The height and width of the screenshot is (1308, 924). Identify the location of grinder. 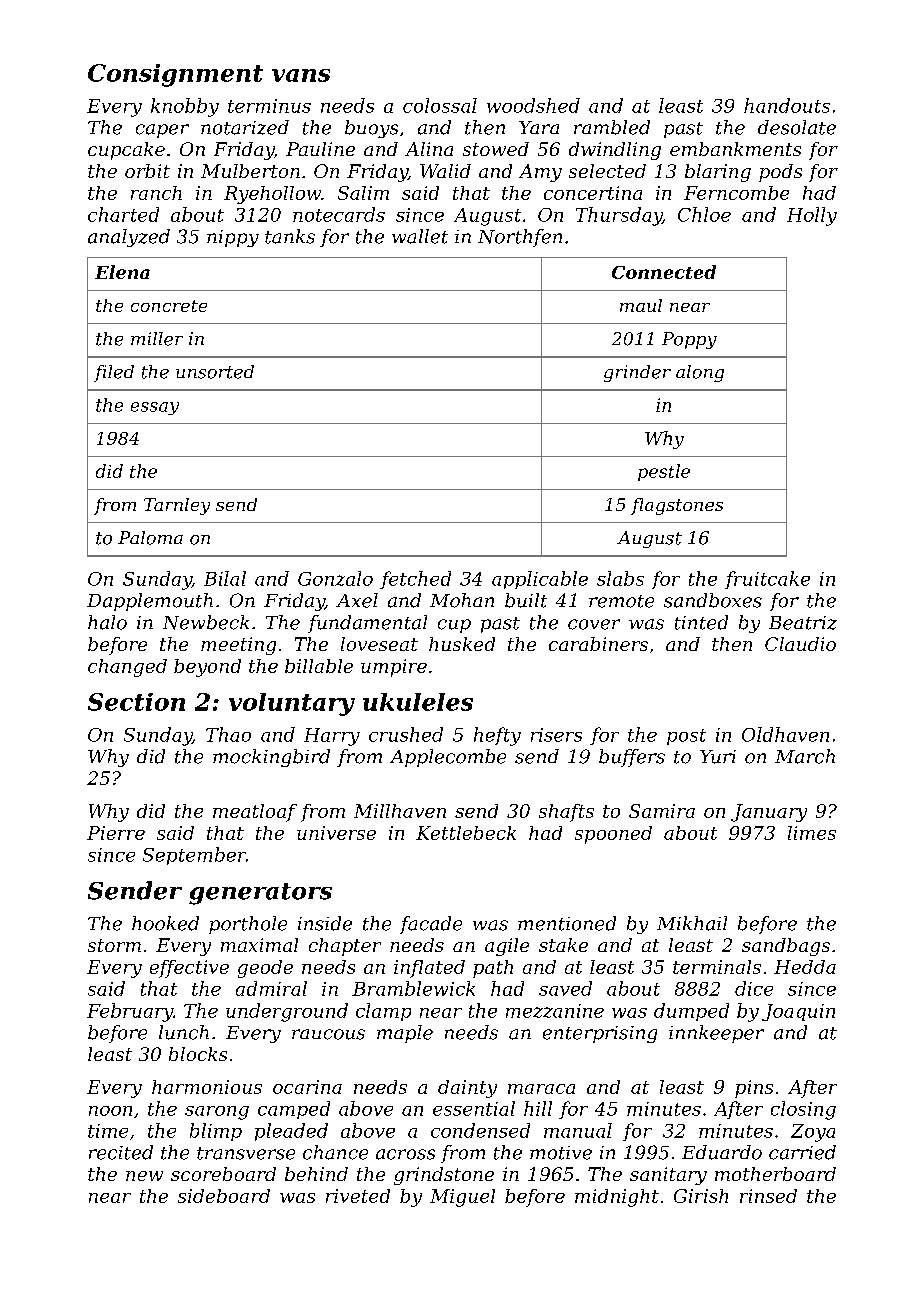
(637, 373).
